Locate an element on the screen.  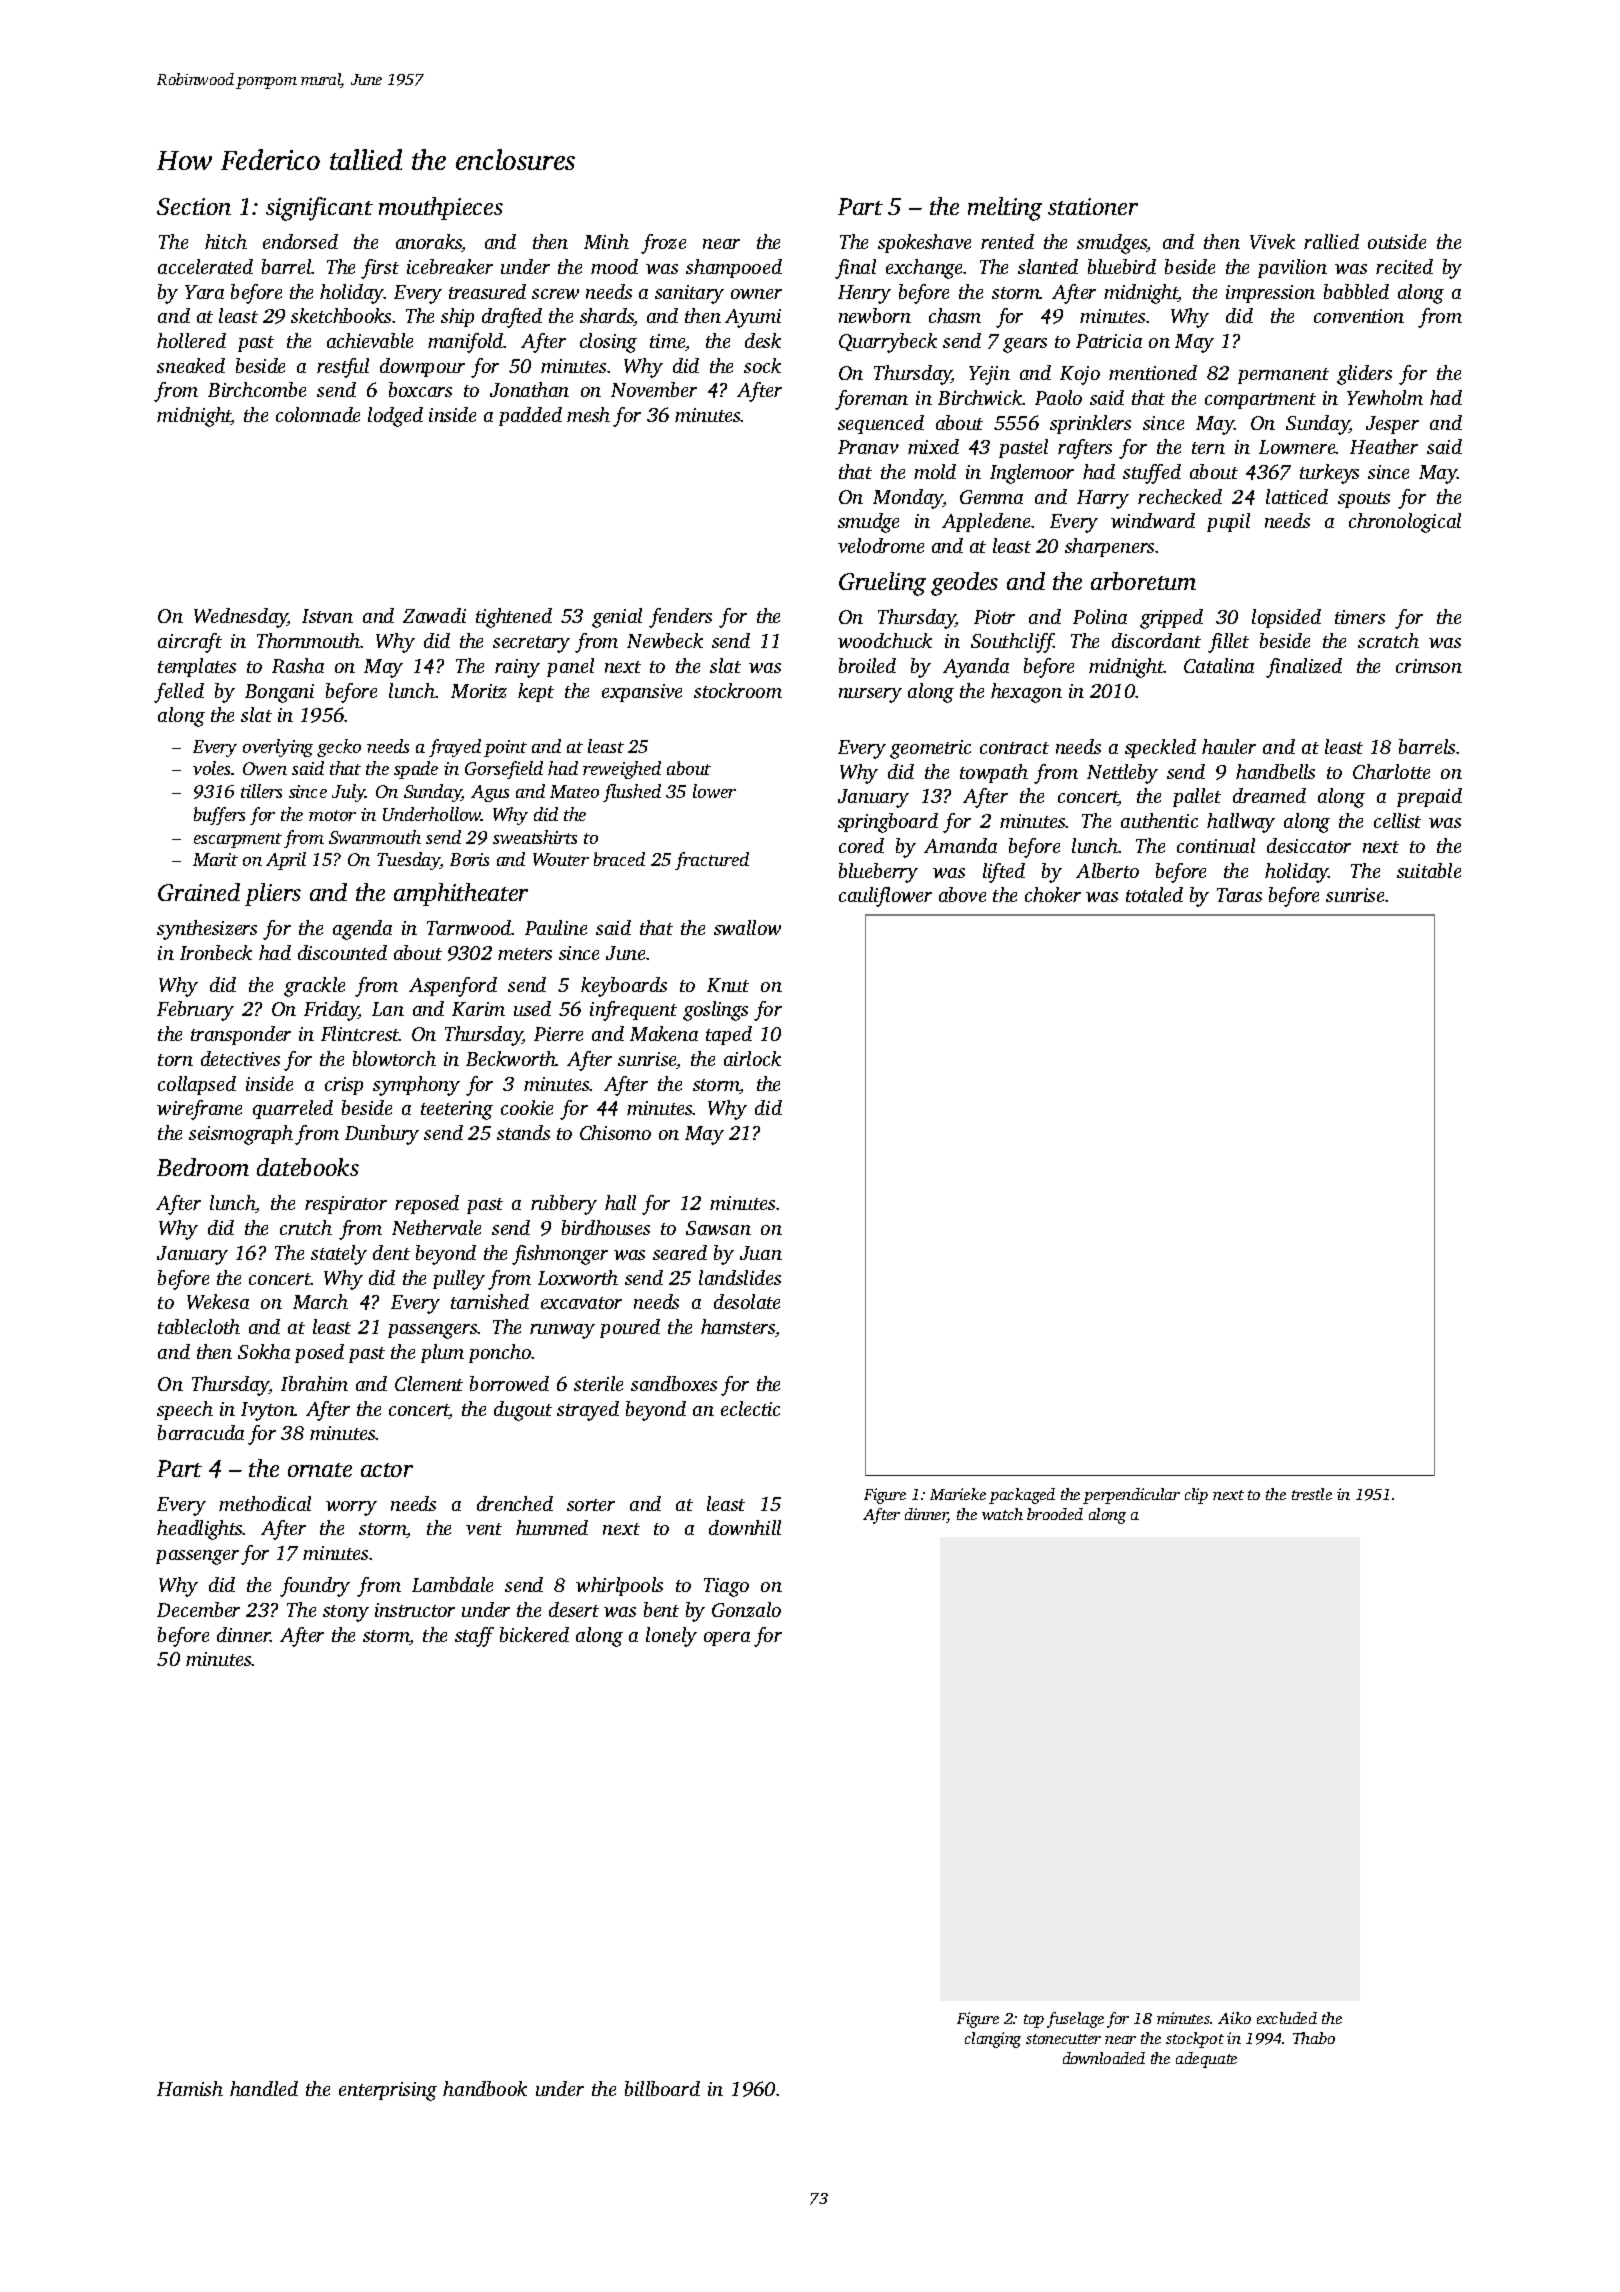
melting is located at coordinates (1005, 209).
